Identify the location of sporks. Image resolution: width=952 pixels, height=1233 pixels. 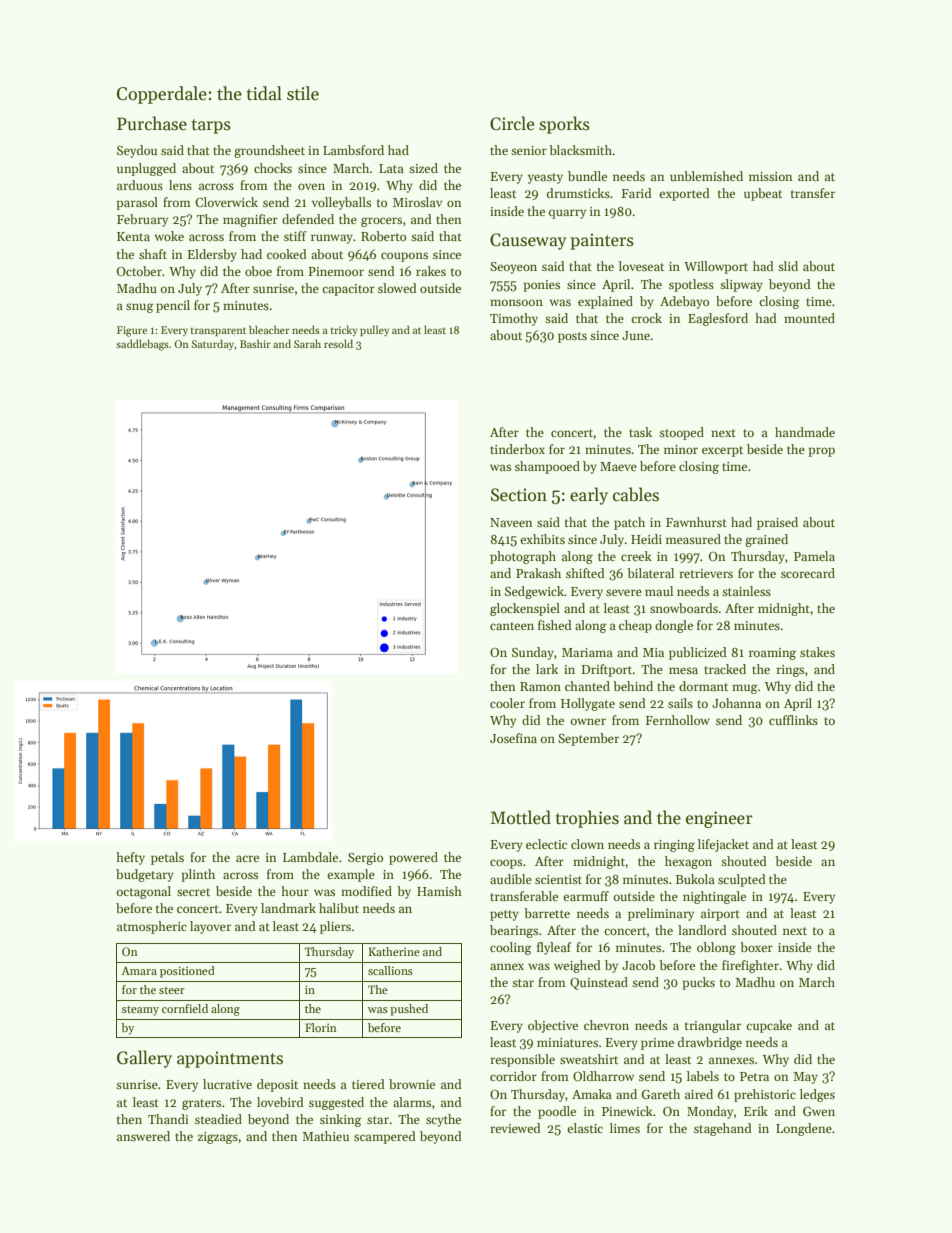
(564, 125).
